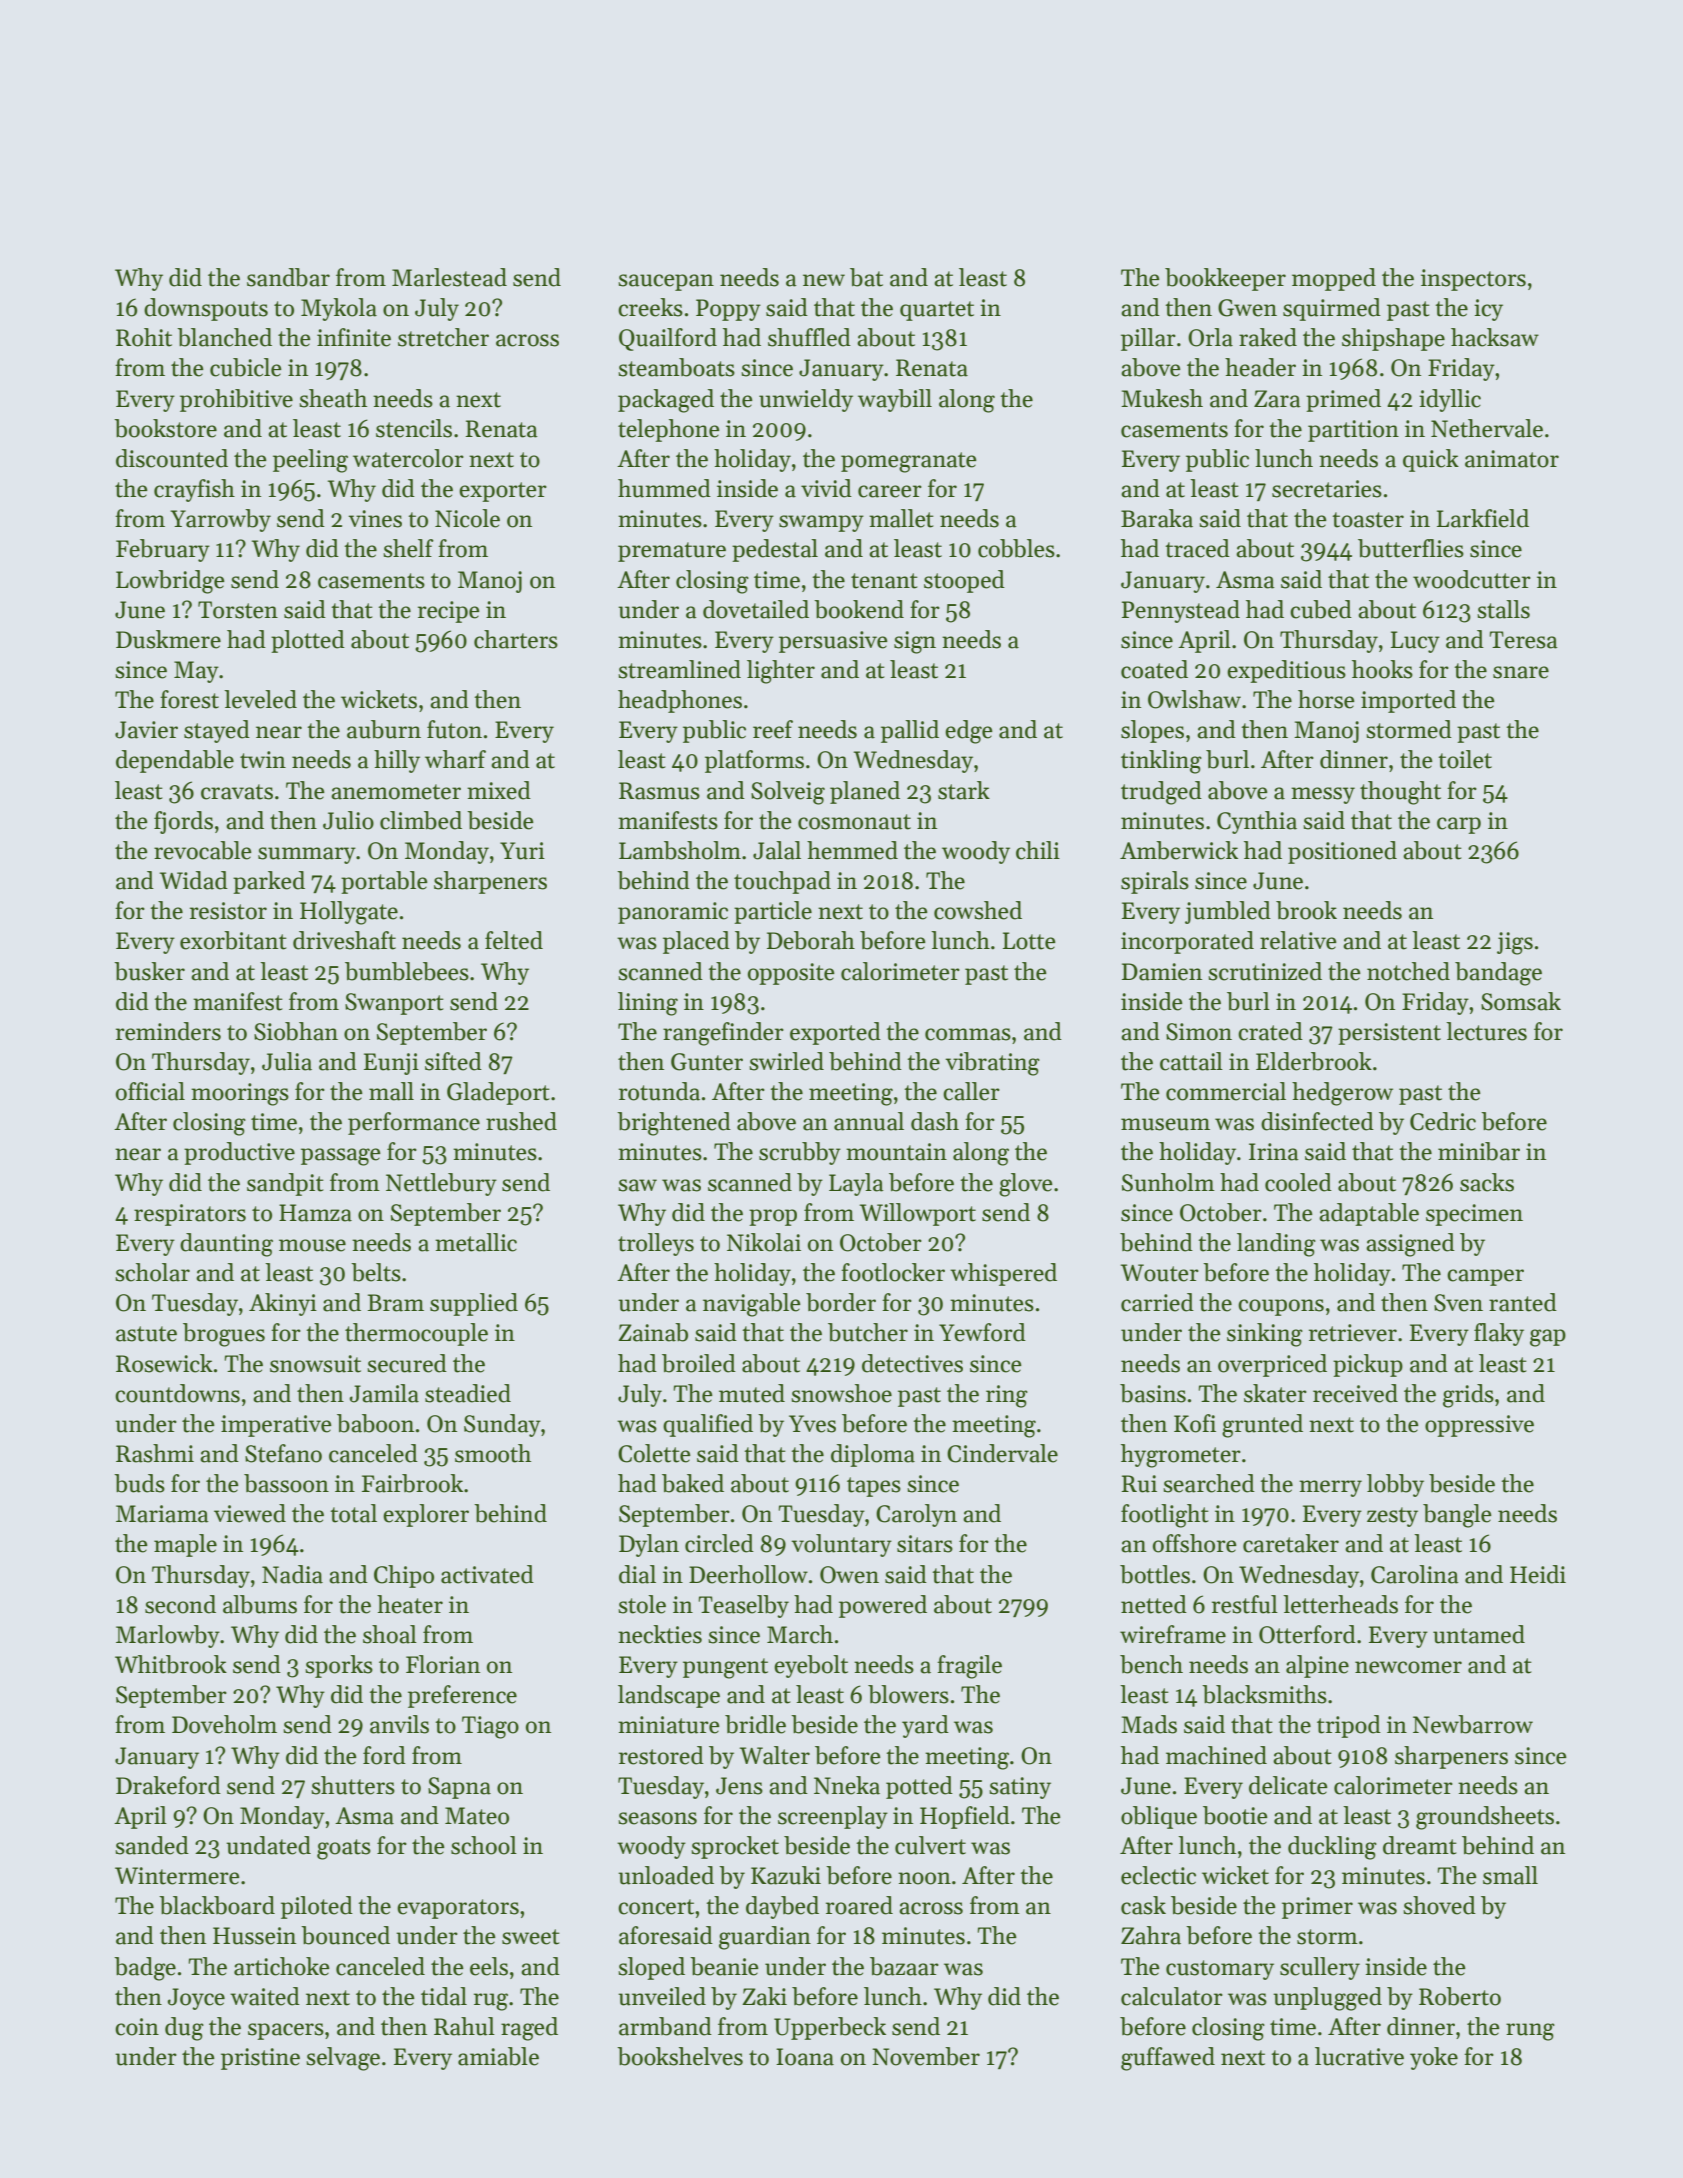  What do you see at coordinates (502, 1425) in the screenshot?
I see `Sunday` at bounding box center [502, 1425].
